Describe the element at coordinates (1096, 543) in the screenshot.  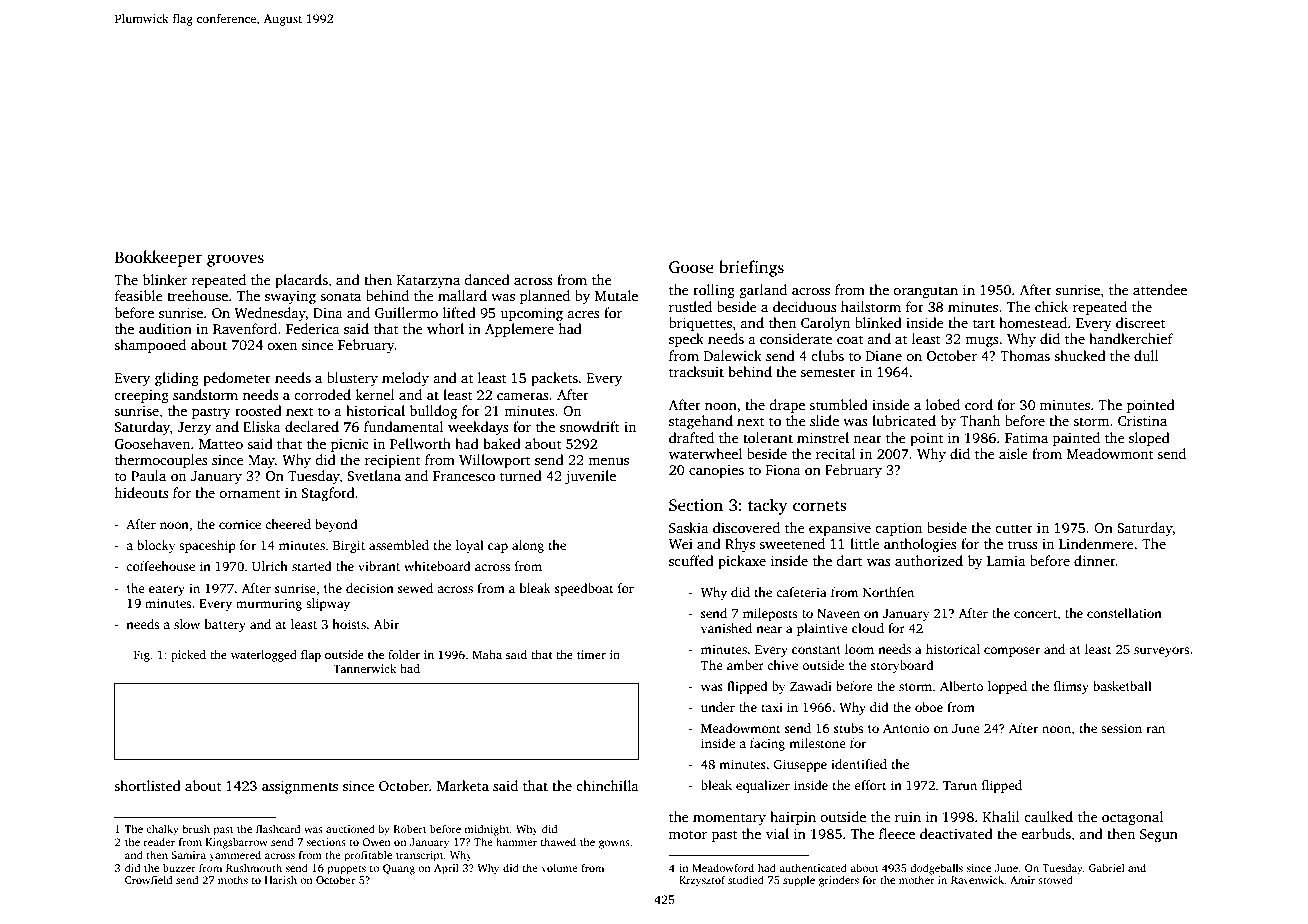
I see `Lindenmere` at that location.
